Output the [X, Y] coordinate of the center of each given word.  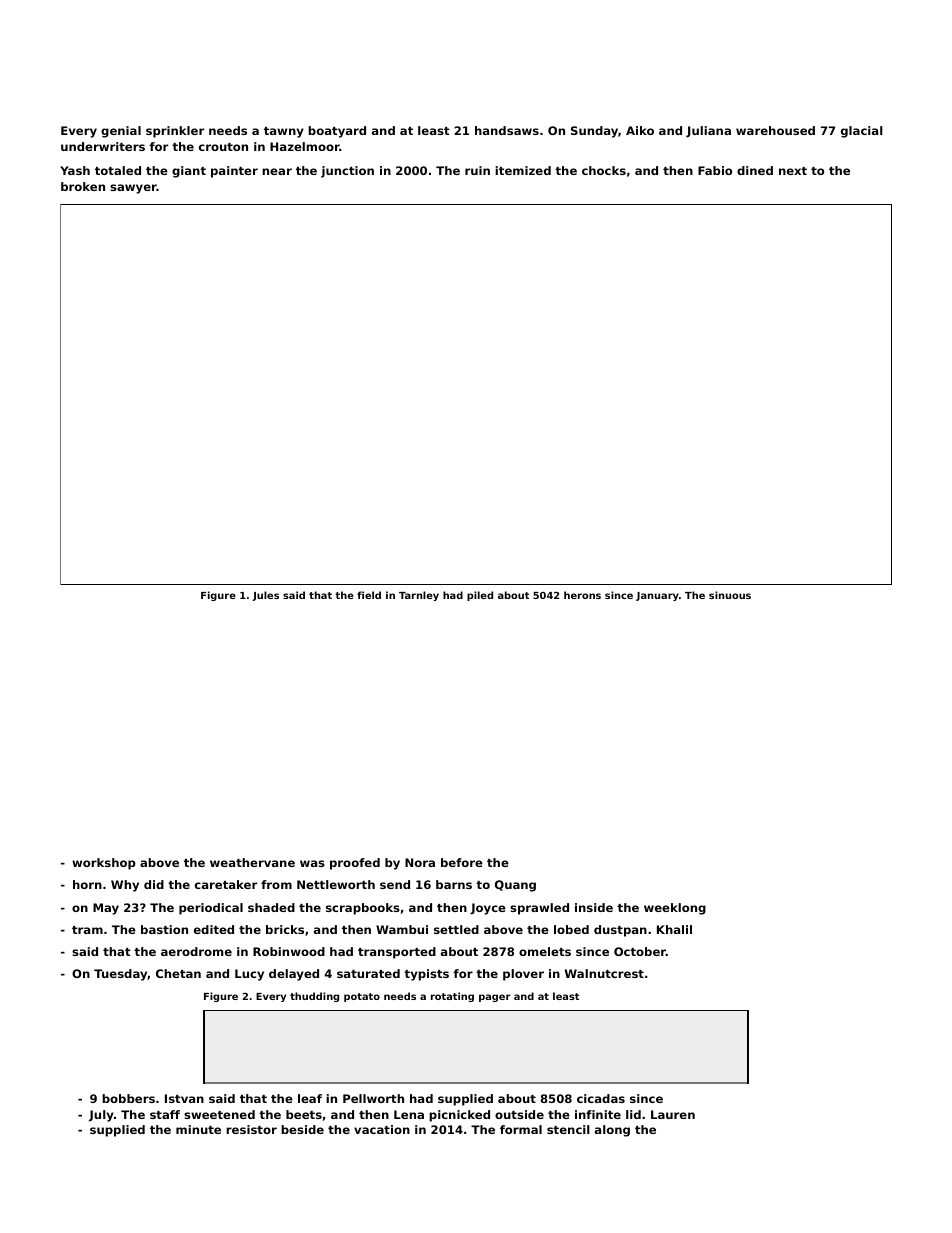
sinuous [730, 595]
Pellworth [373, 1098]
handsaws [507, 130]
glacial [862, 132]
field [369, 595]
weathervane [252, 862]
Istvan [184, 1098]
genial [121, 132]
